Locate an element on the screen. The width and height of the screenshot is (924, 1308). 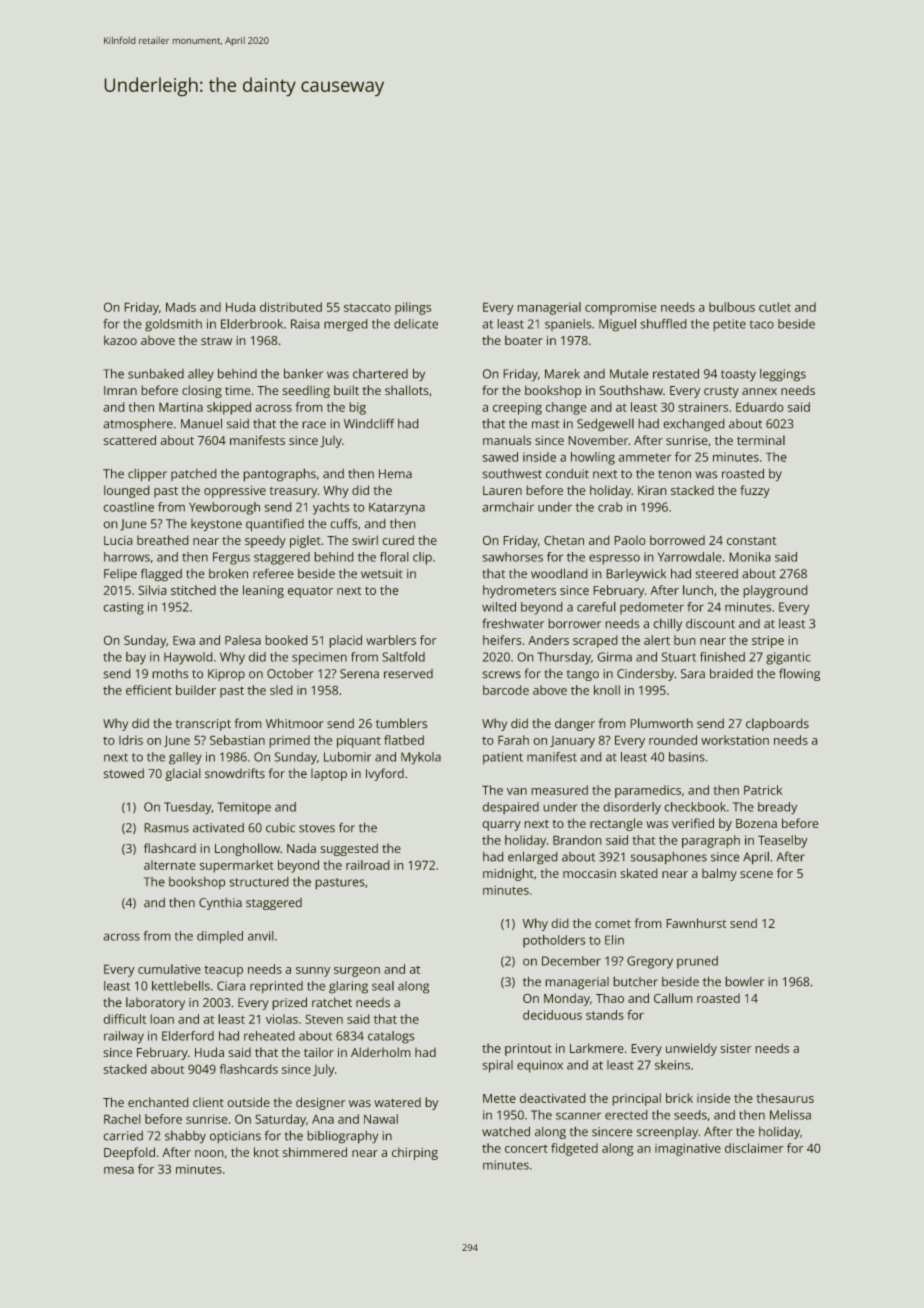
Alderholm is located at coordinates (380, 1052).
